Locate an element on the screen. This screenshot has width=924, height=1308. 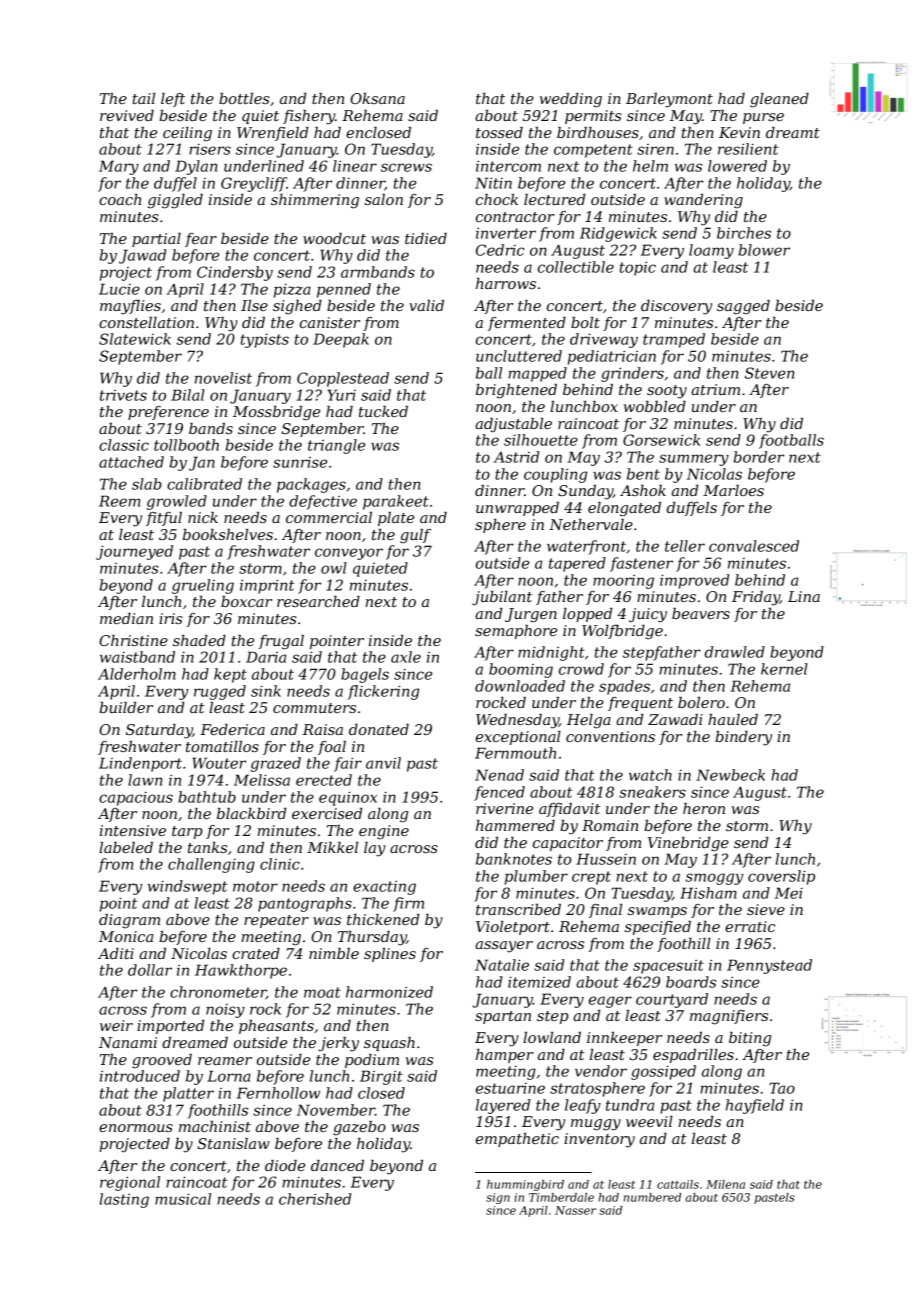
Helga is located at coordinates (589, 721).
